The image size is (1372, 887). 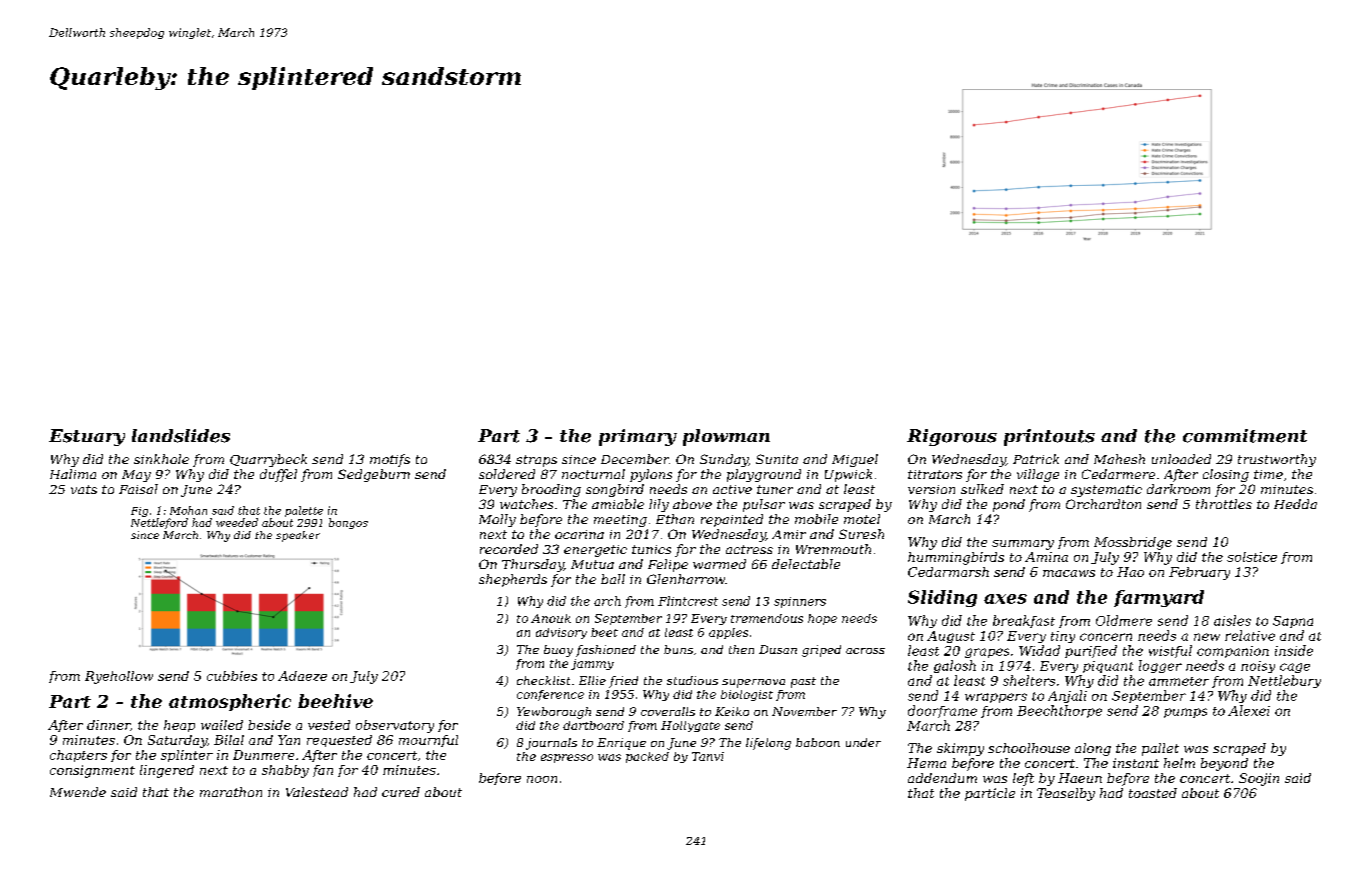 What do you see at coordinates (513, 580) in the image?
I see `shepherds` at bounding box center [513, 580].
